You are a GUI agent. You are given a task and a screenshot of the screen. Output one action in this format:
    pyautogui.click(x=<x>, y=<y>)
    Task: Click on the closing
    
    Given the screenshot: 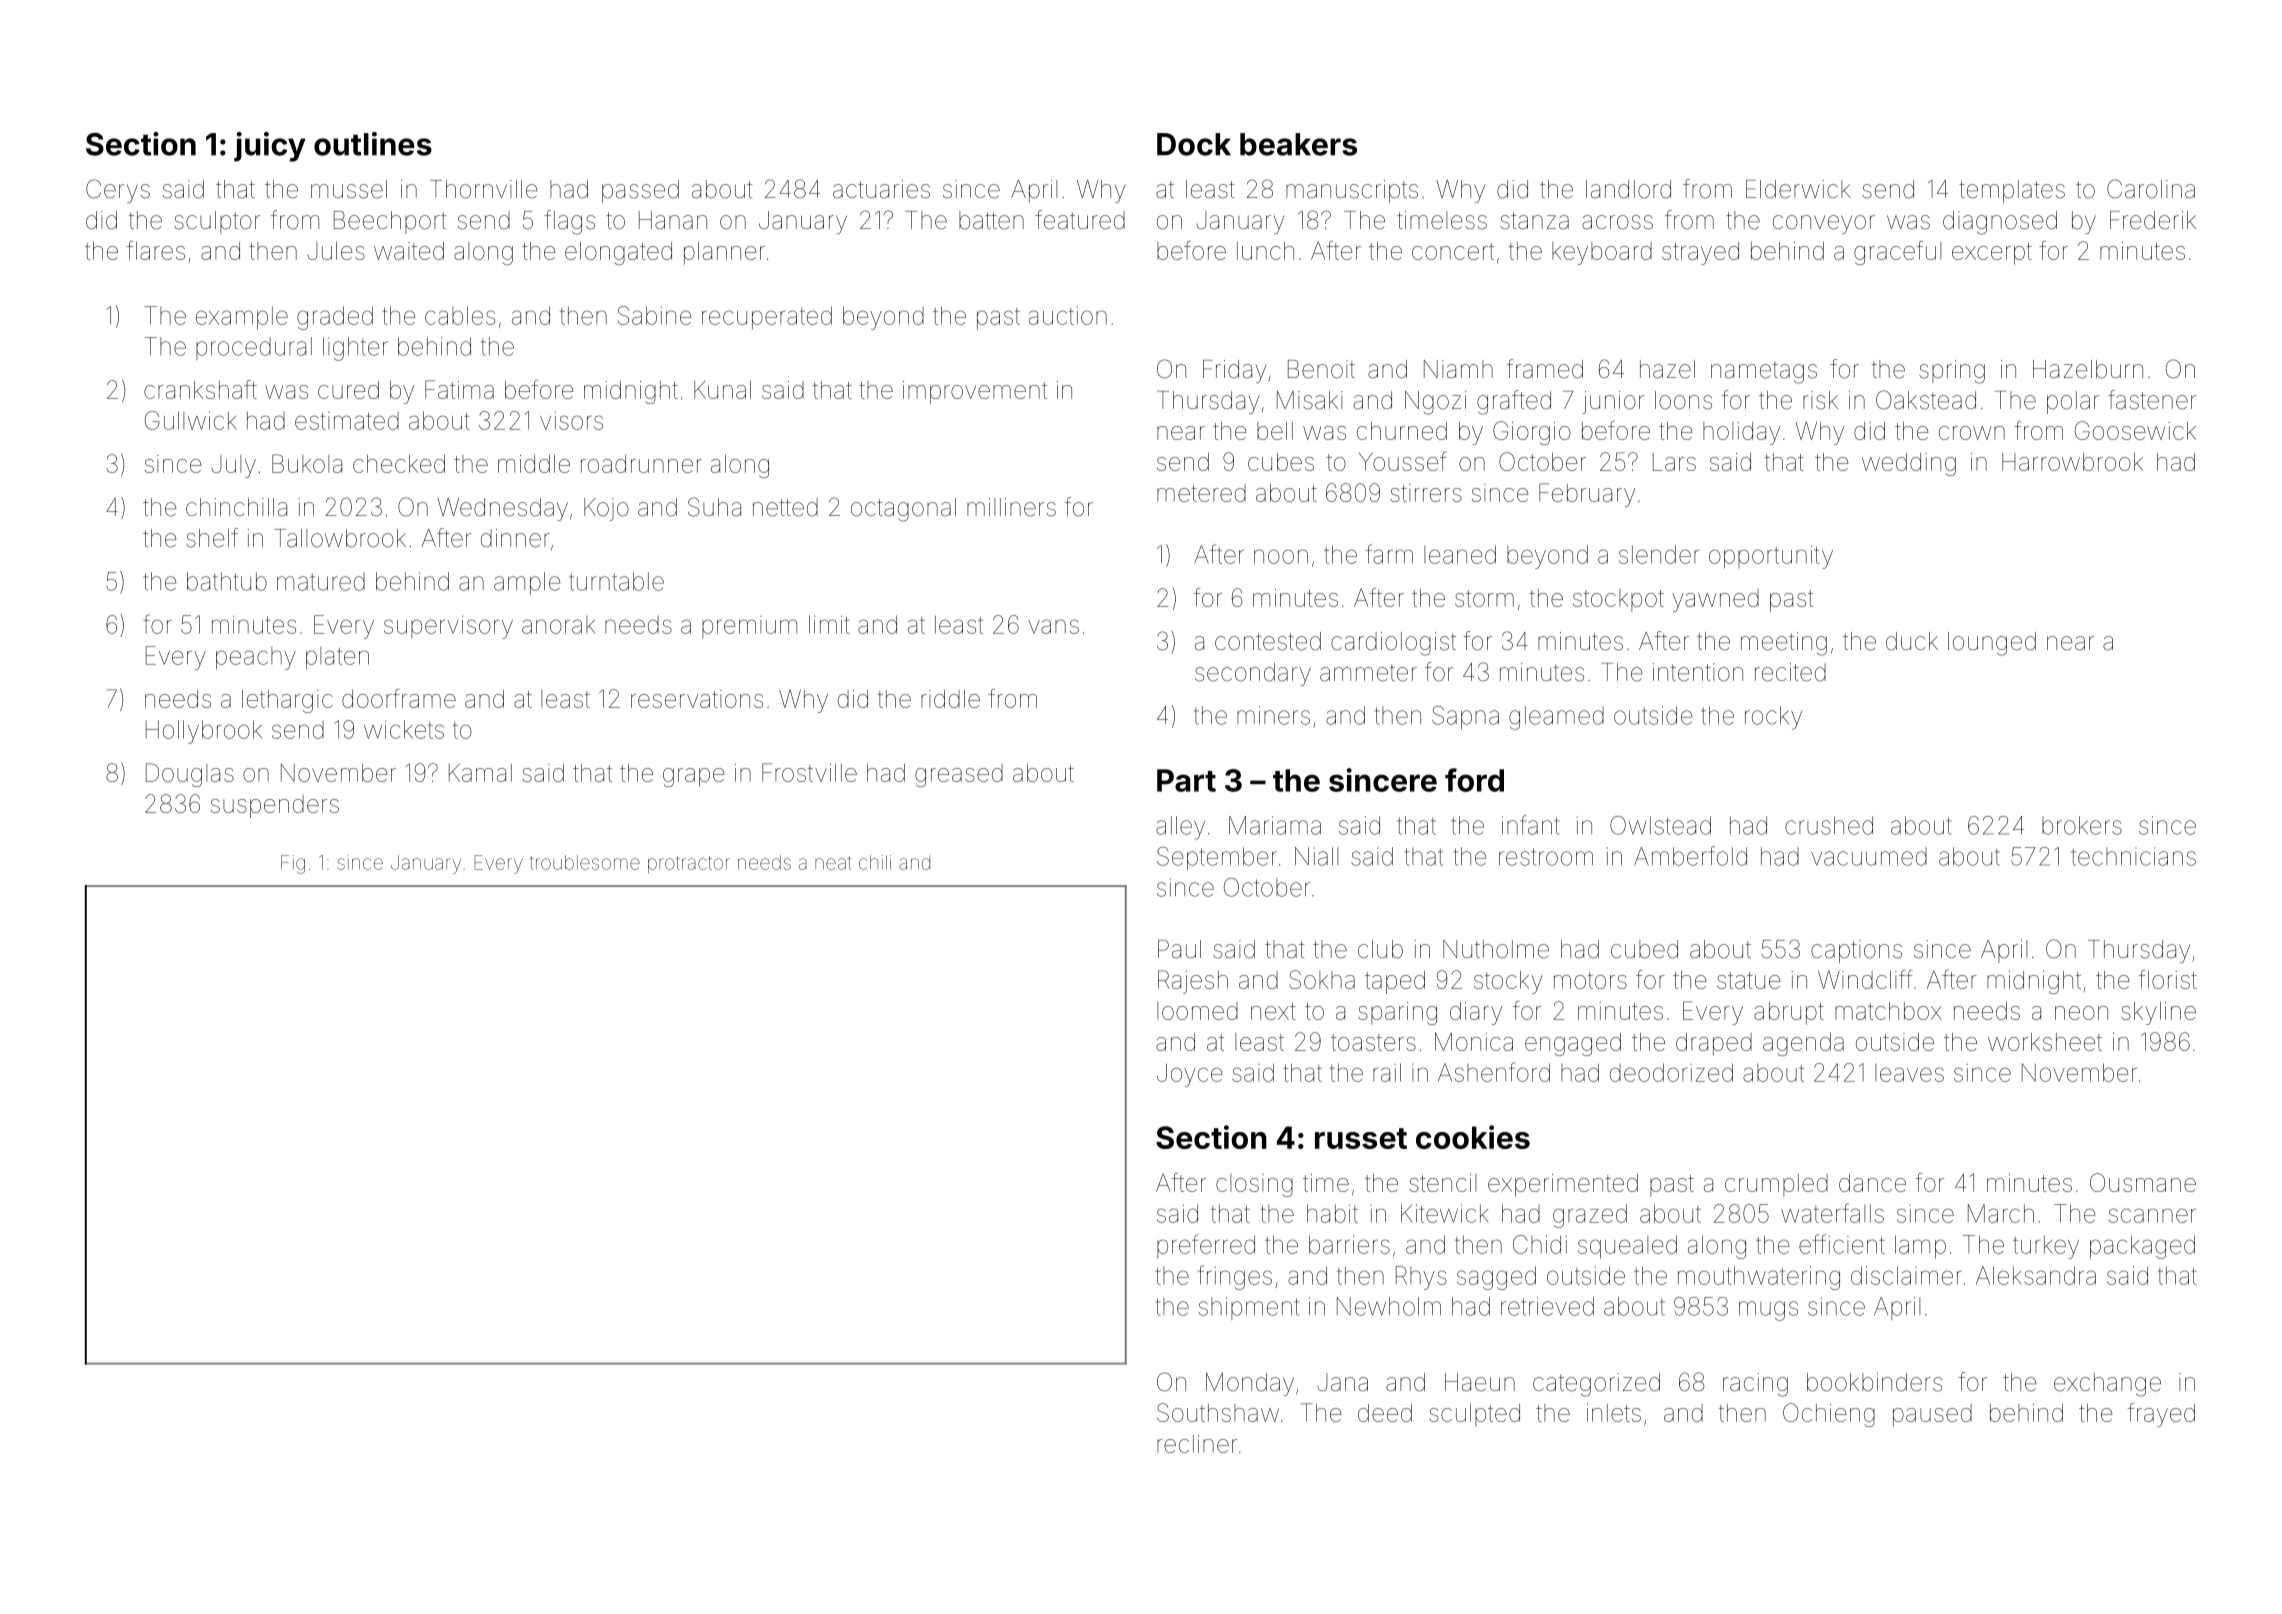 What is the action you would take?
    pyautogui.click(x=1254, y=1185)
